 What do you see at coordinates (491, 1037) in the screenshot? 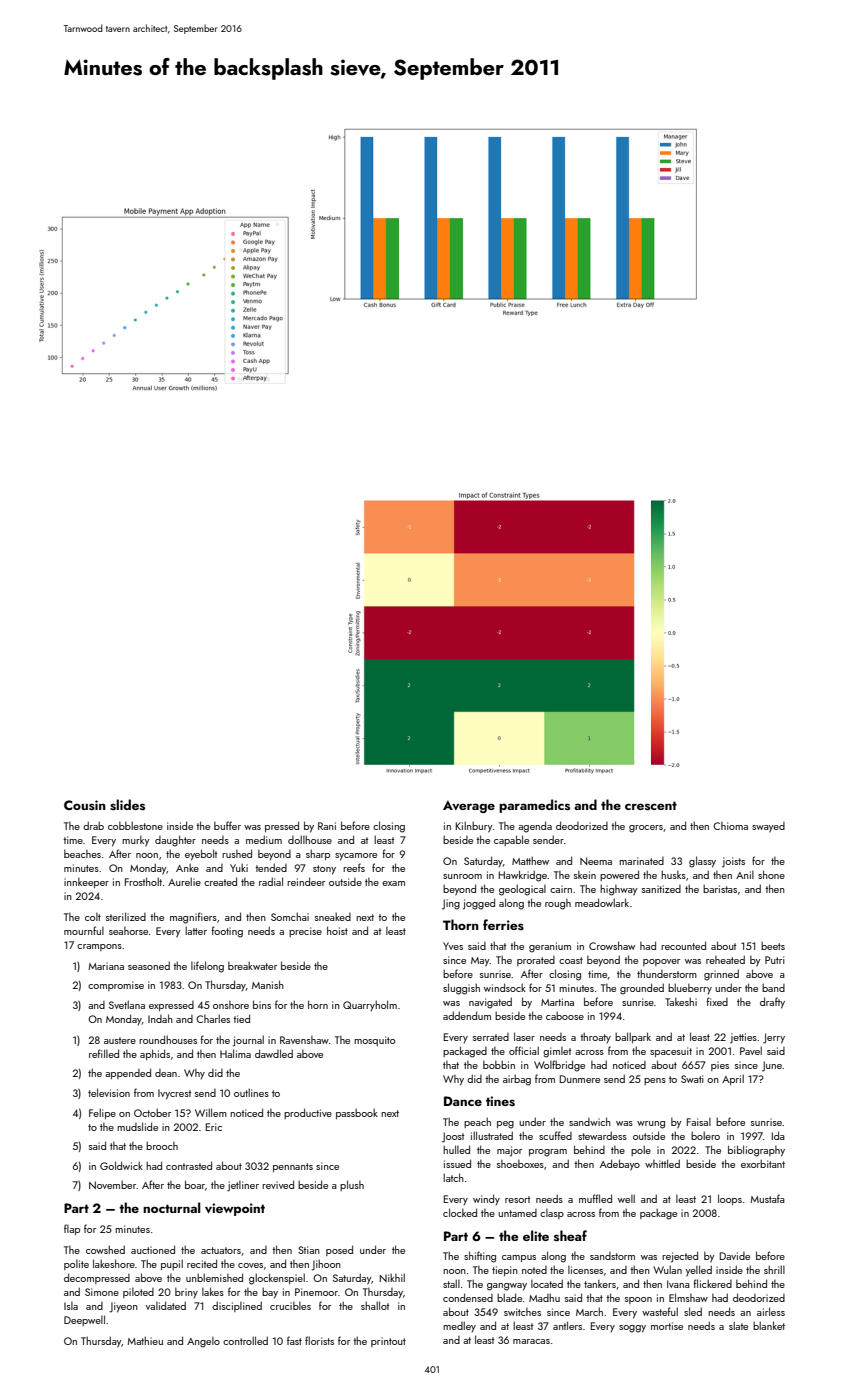
I see `serrated` at bounding box center [491, 1037].
